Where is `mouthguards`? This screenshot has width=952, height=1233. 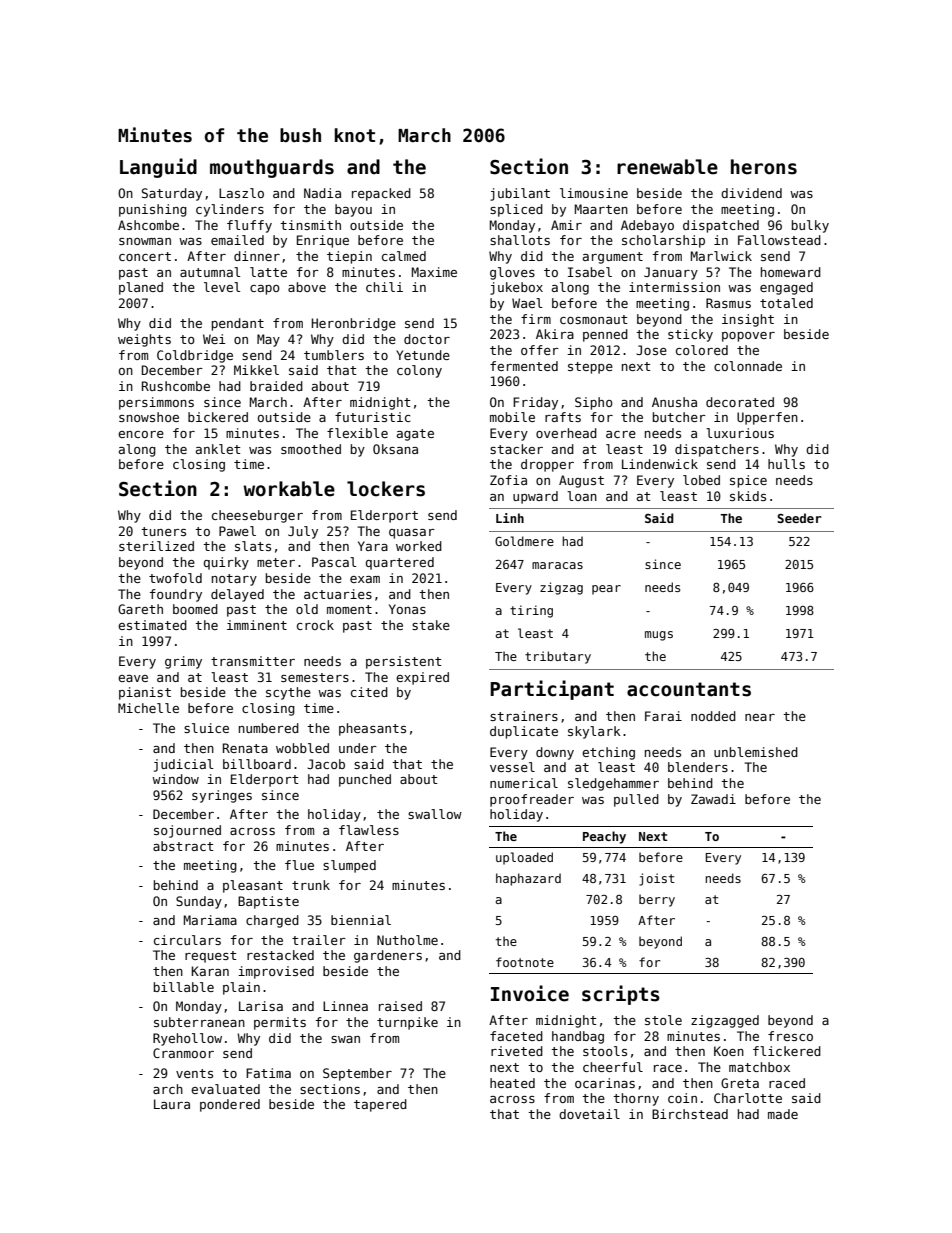
mouthguards is located at coordinates (272, 168).
